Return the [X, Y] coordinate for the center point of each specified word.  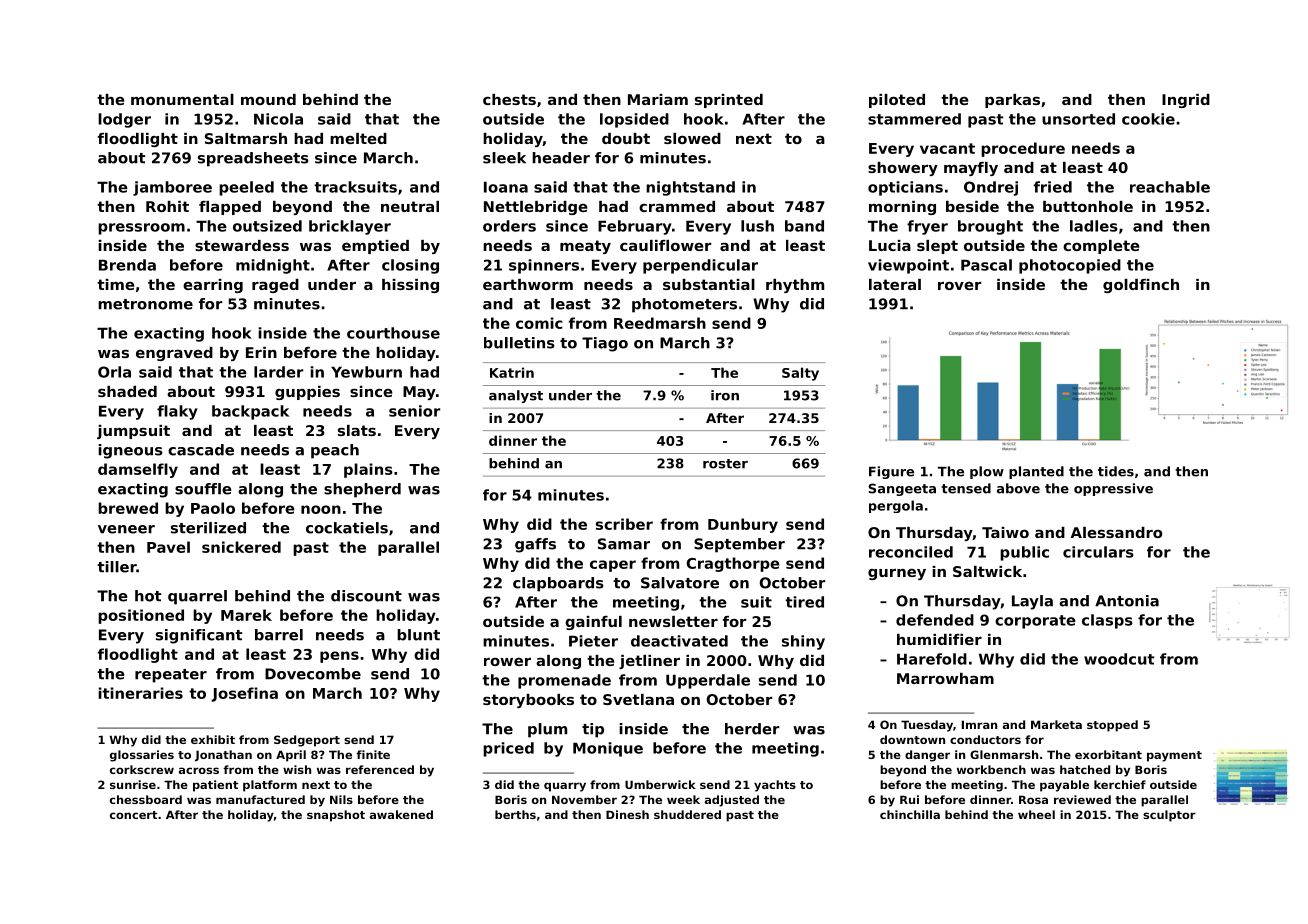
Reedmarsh [660, 323]
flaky [177, 412]
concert [133, 815]
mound [268, 99]
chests [509, 99]
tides [1116, 471]
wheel [1036, 814]
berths [515, 814]
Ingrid [1186, 101]
